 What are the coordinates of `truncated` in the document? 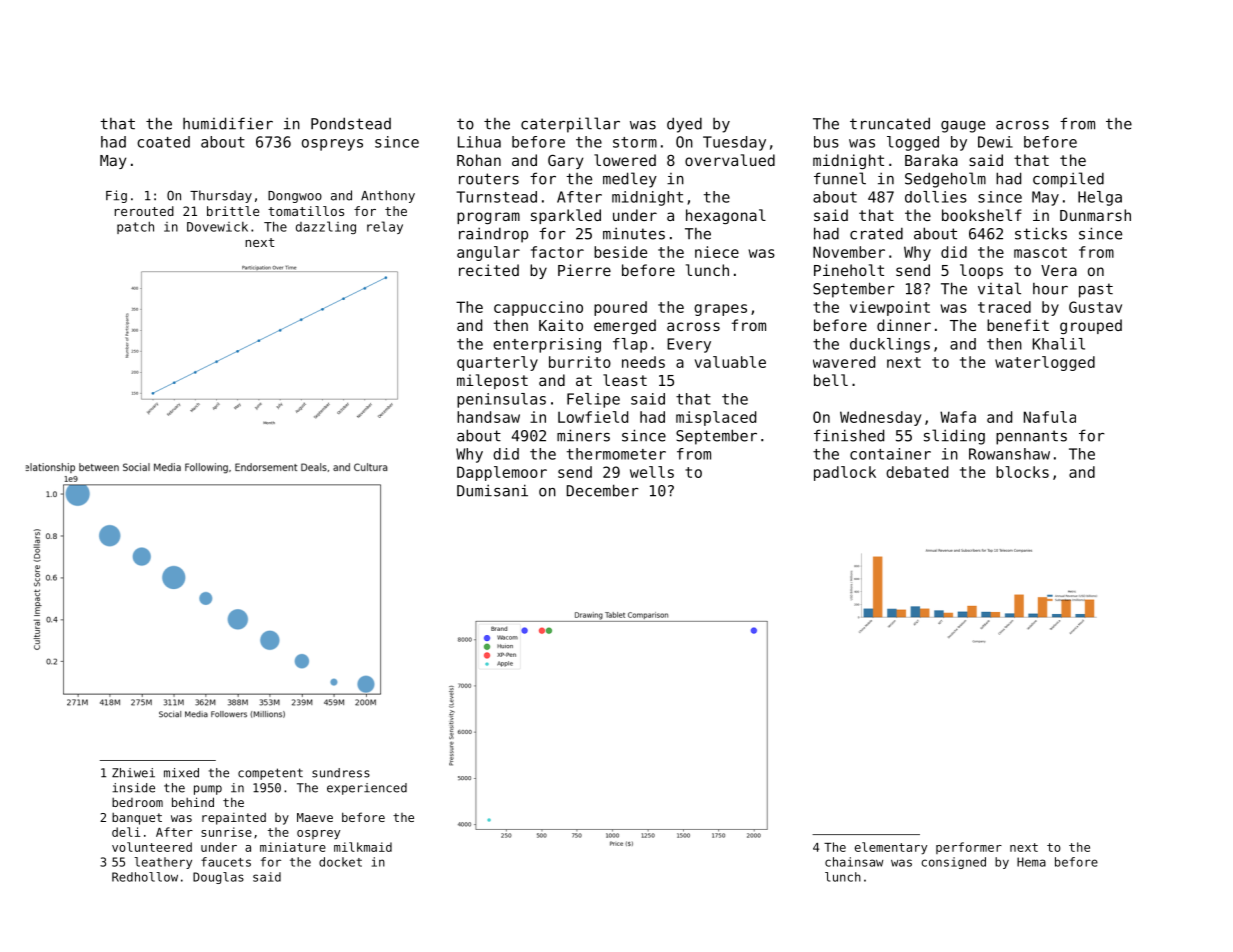 It's located at (890, 123).
